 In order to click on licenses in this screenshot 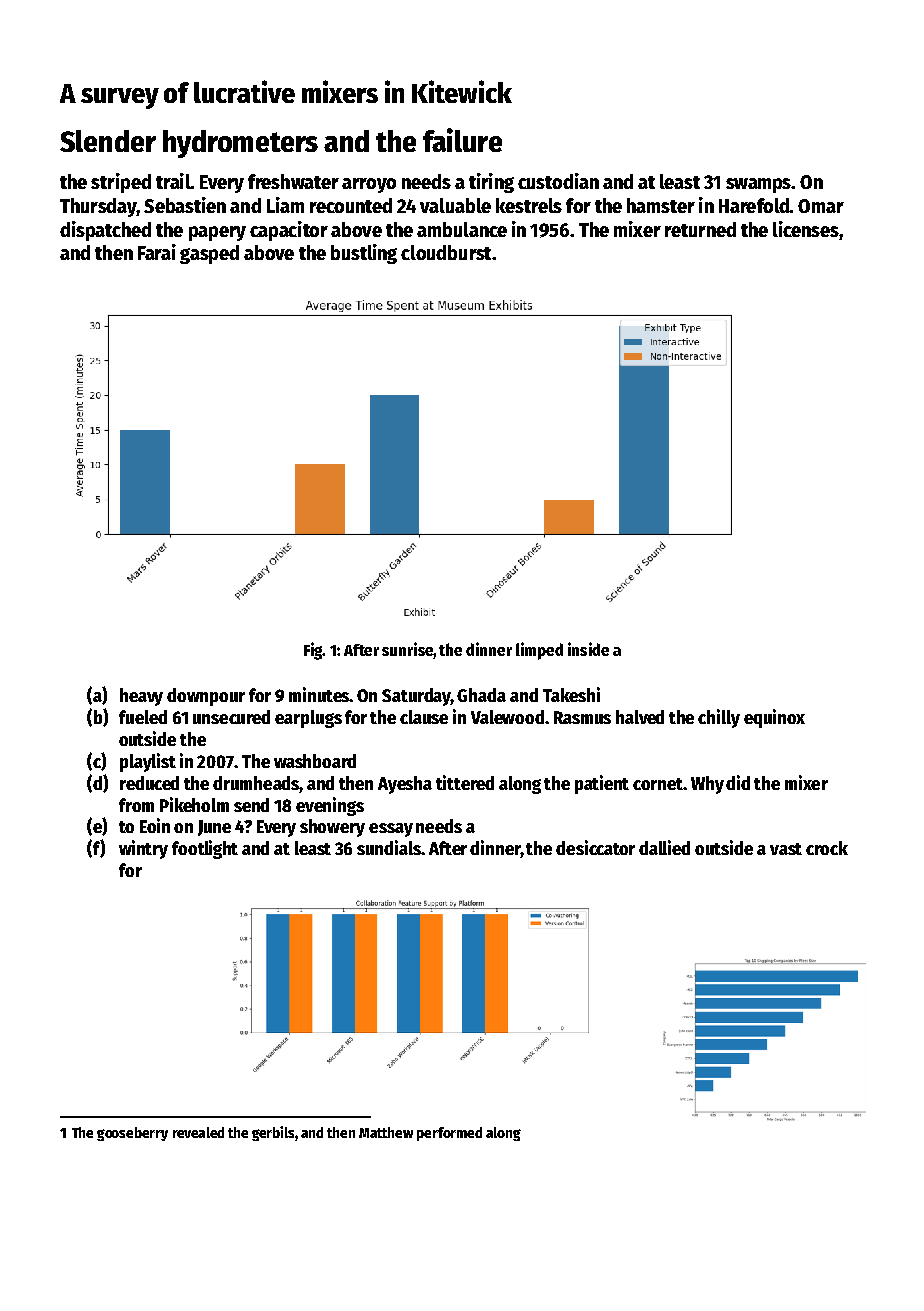, I will do `click(806, 229)`.
